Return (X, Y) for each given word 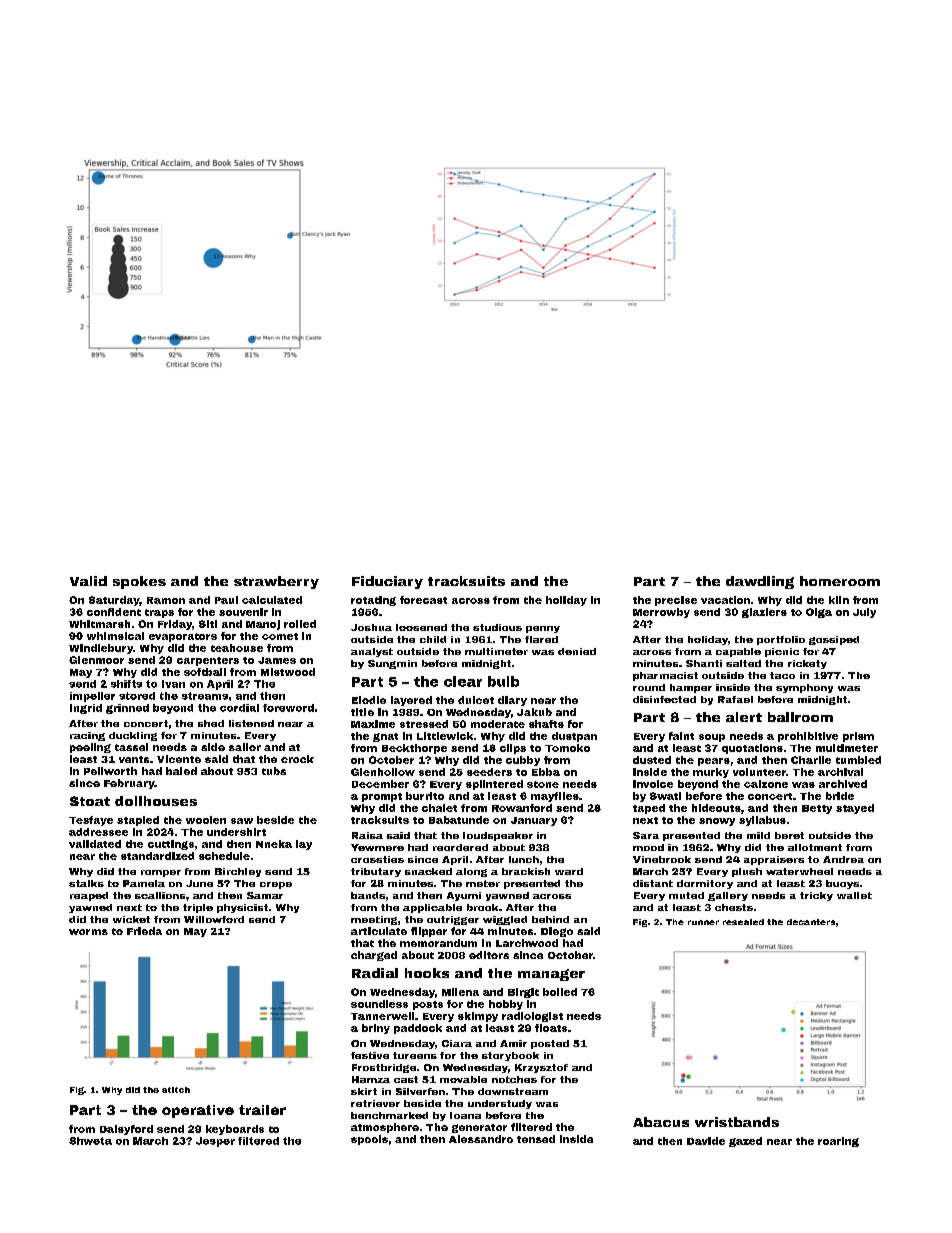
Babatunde (459, 820)
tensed (536, 1139)
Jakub (534, 712)
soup (712, 738)
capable (738, 652)
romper (161, 873)
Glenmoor (96, 660)
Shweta (90, 1141)
